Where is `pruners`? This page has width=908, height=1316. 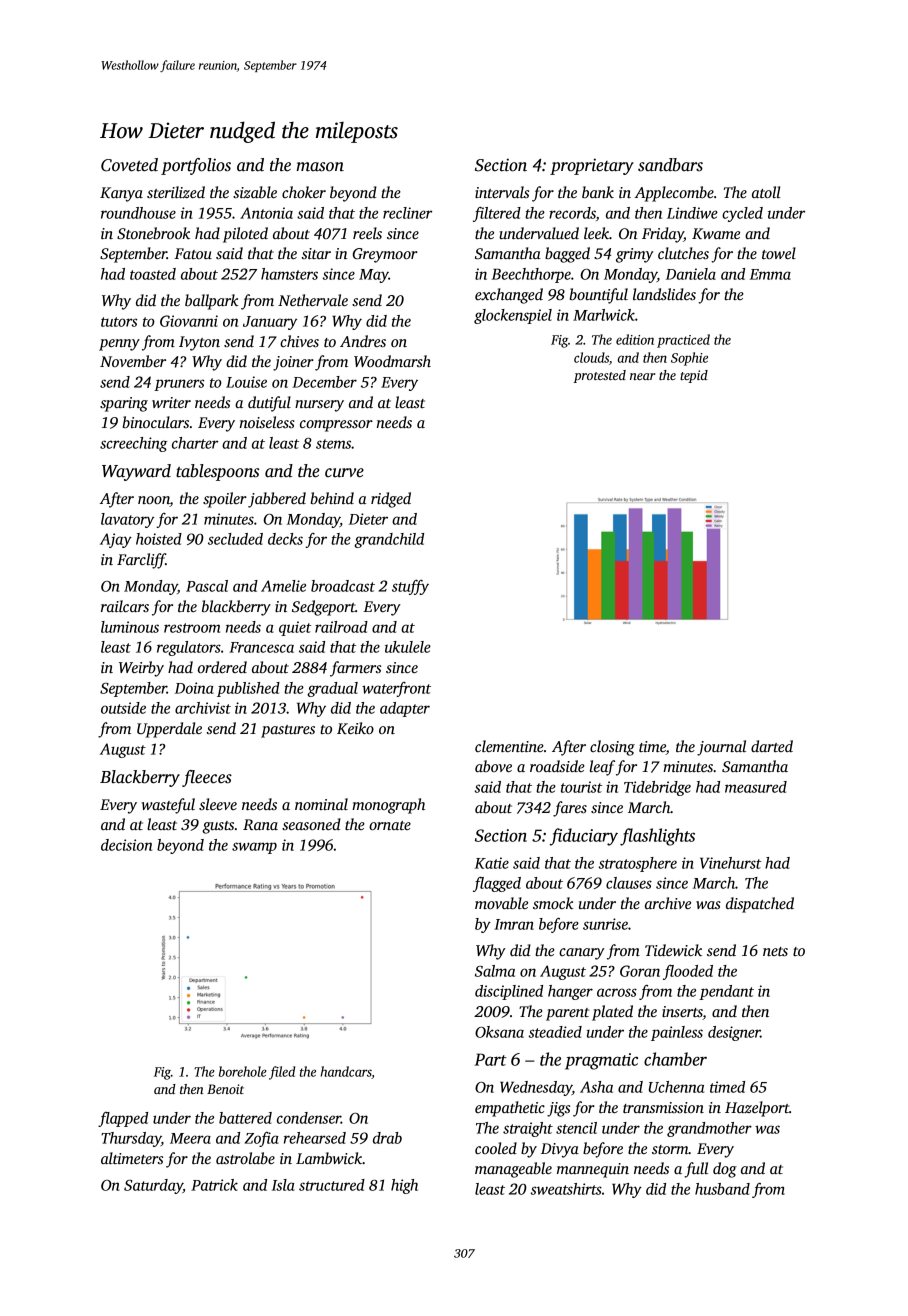
pruners is located at coordinates (179, 385).
